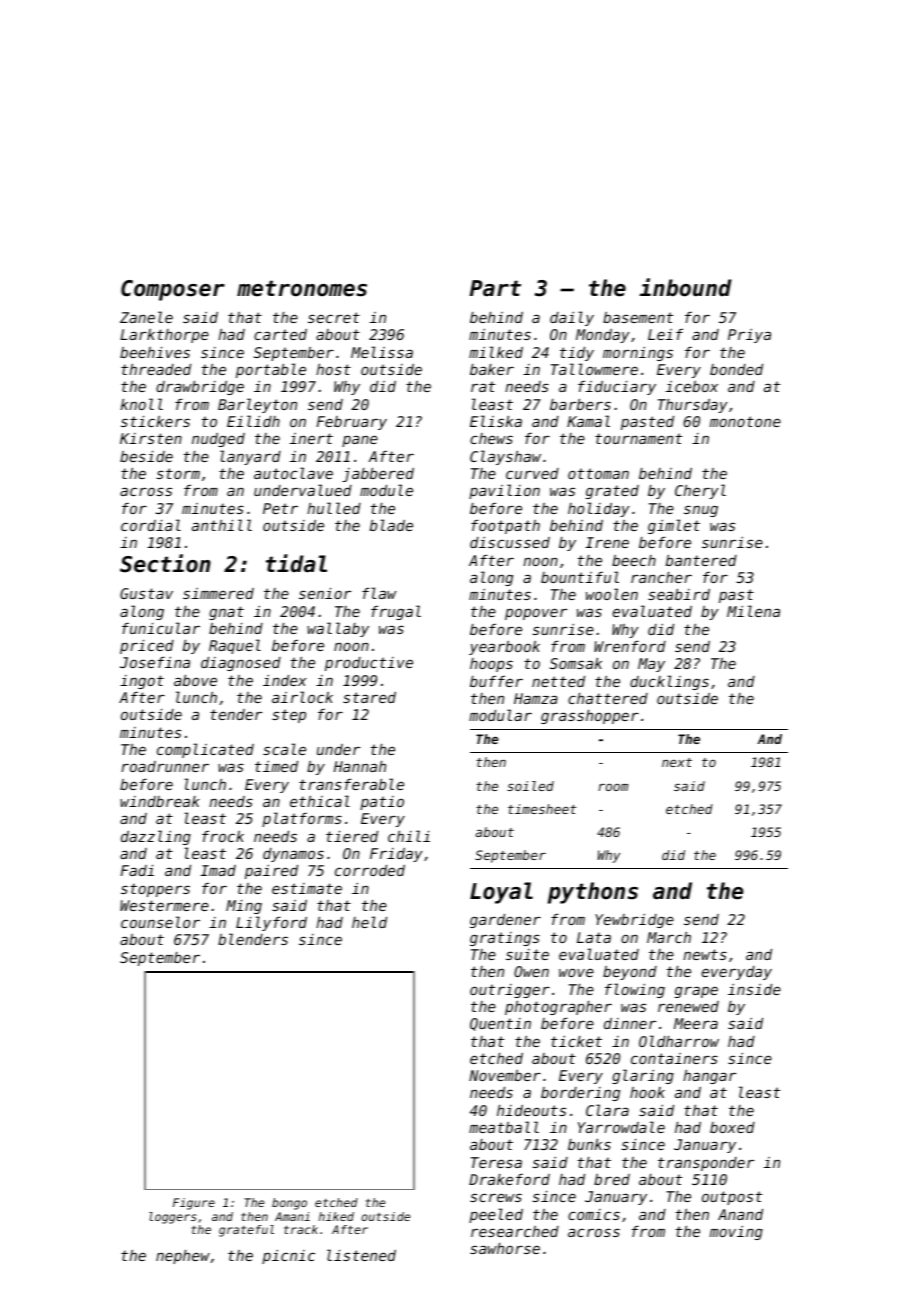  I want to click on Composer, so click(173, 290).
